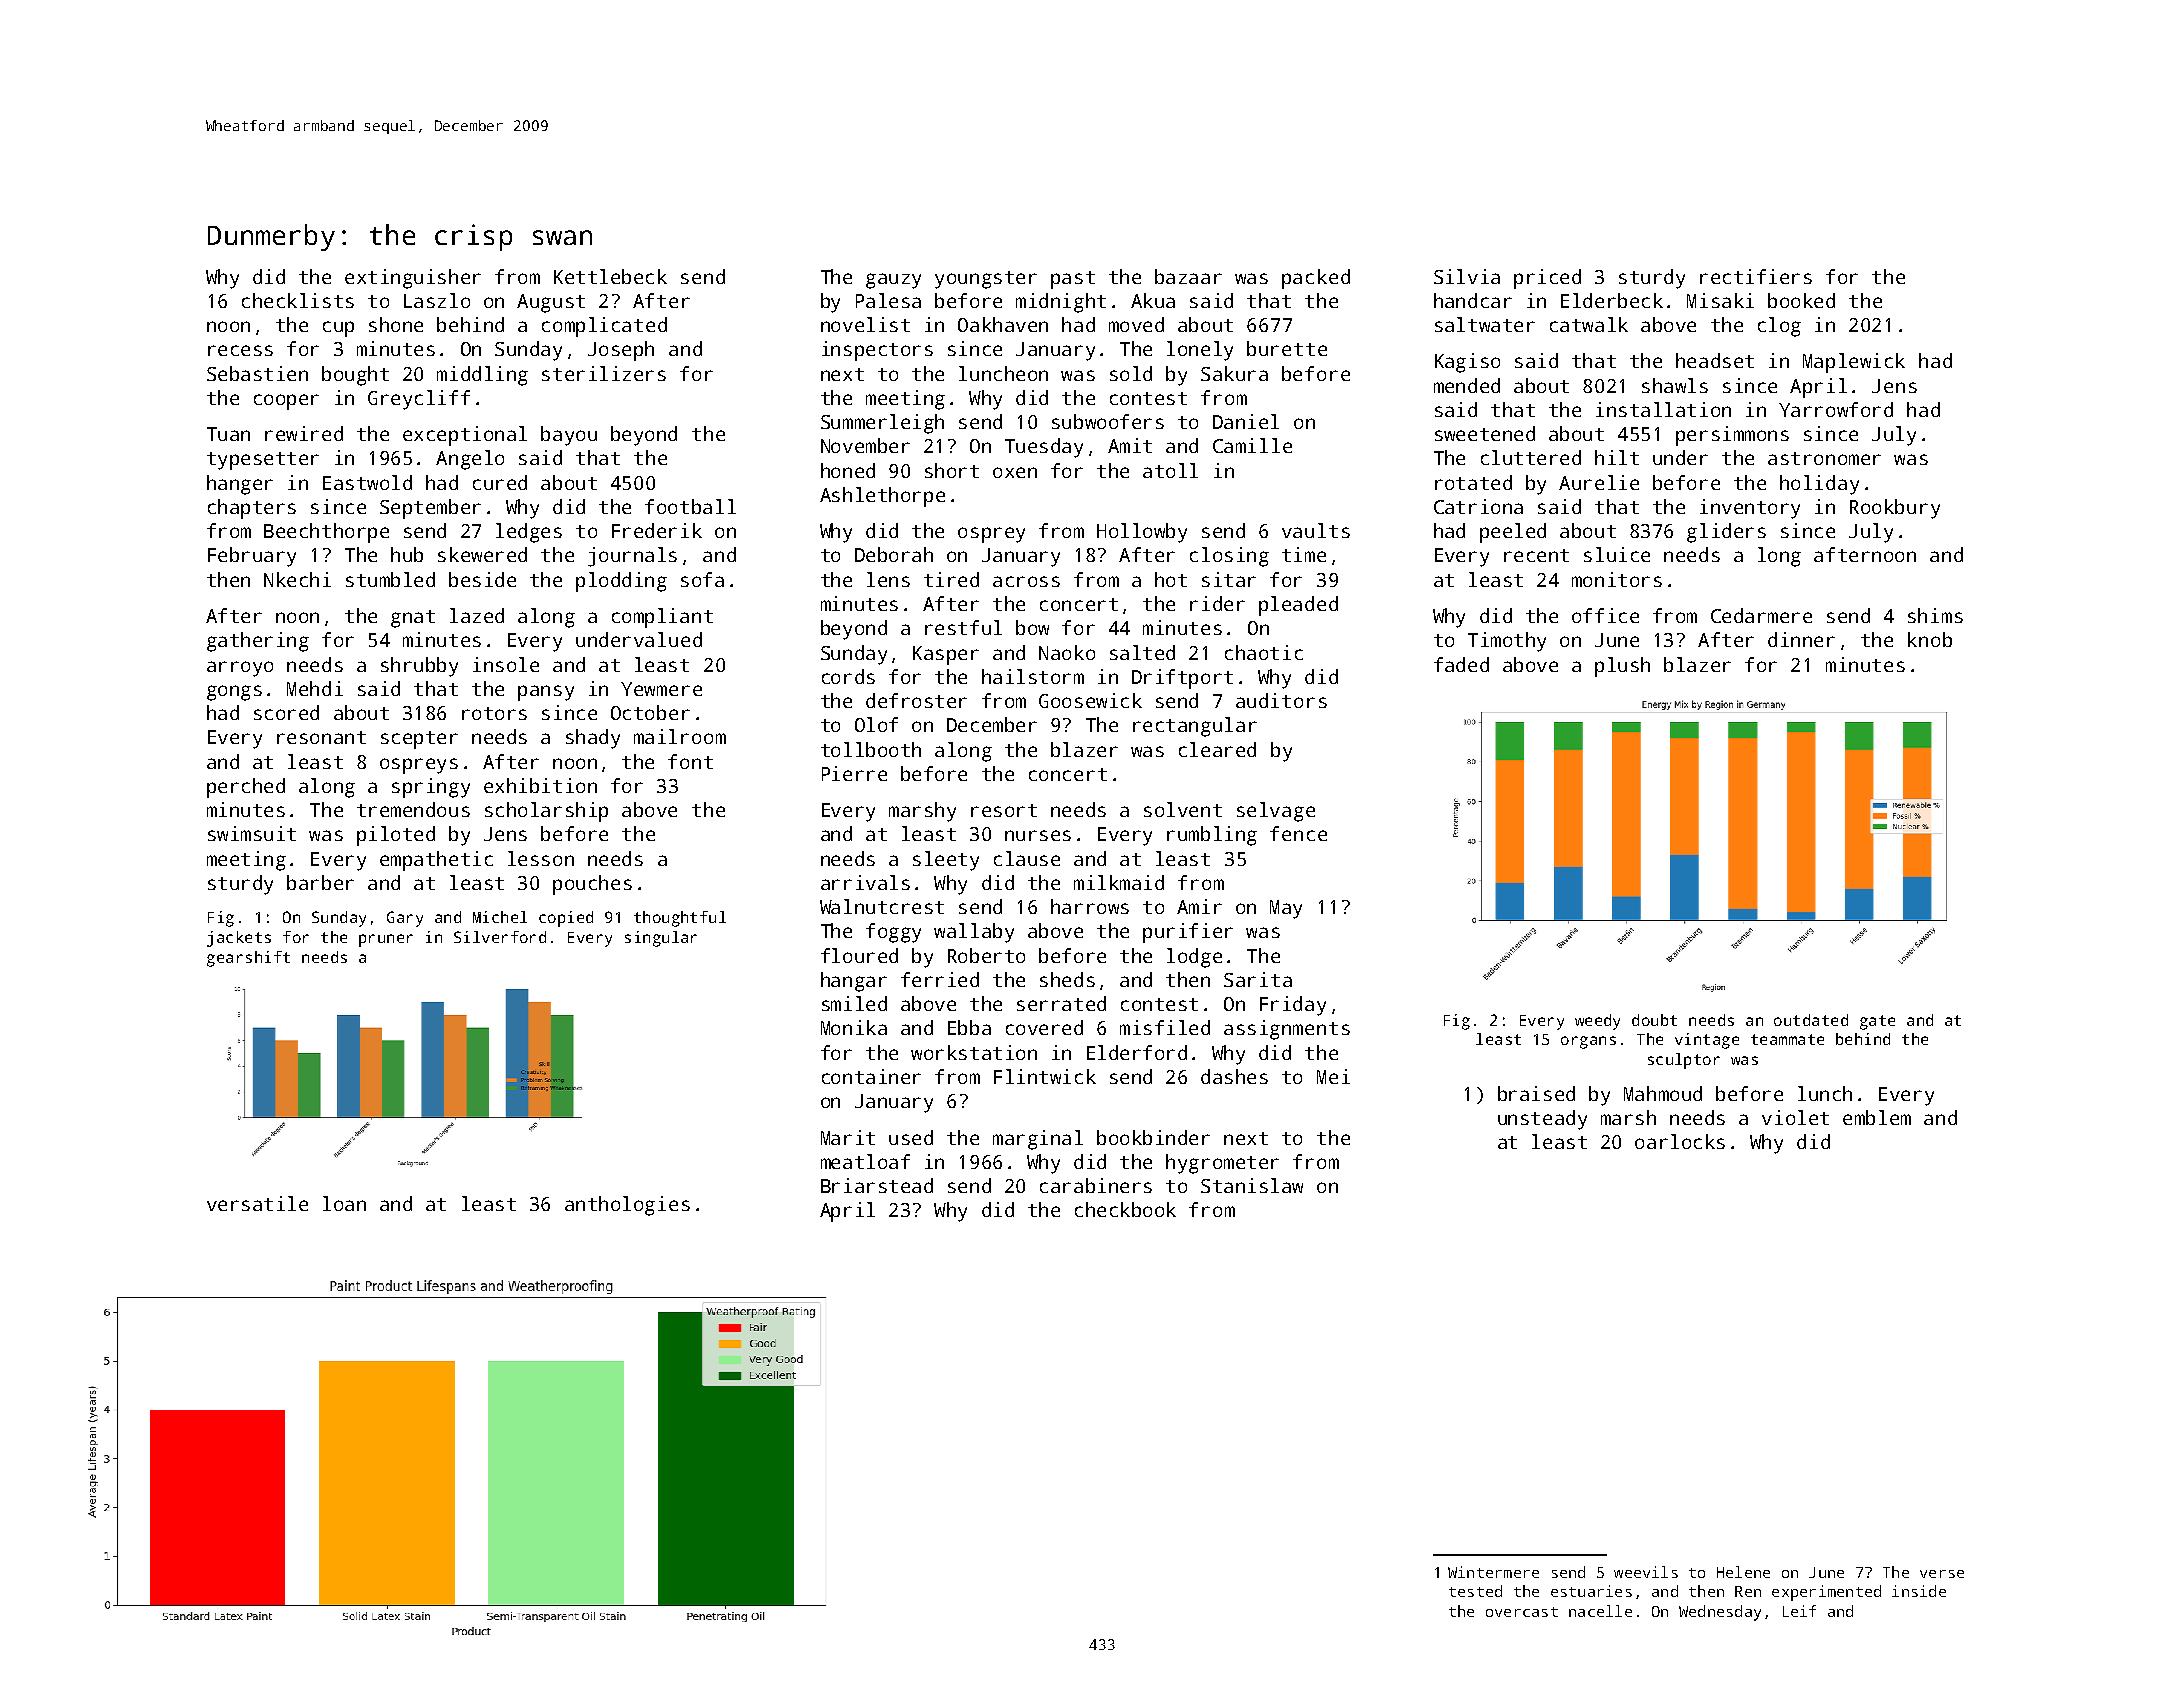 The height and width of the page is (1683, 2178). What do you see at coordinates (1622, 667) in the page?
I see `plush` at bounding box center [1622, 667].
